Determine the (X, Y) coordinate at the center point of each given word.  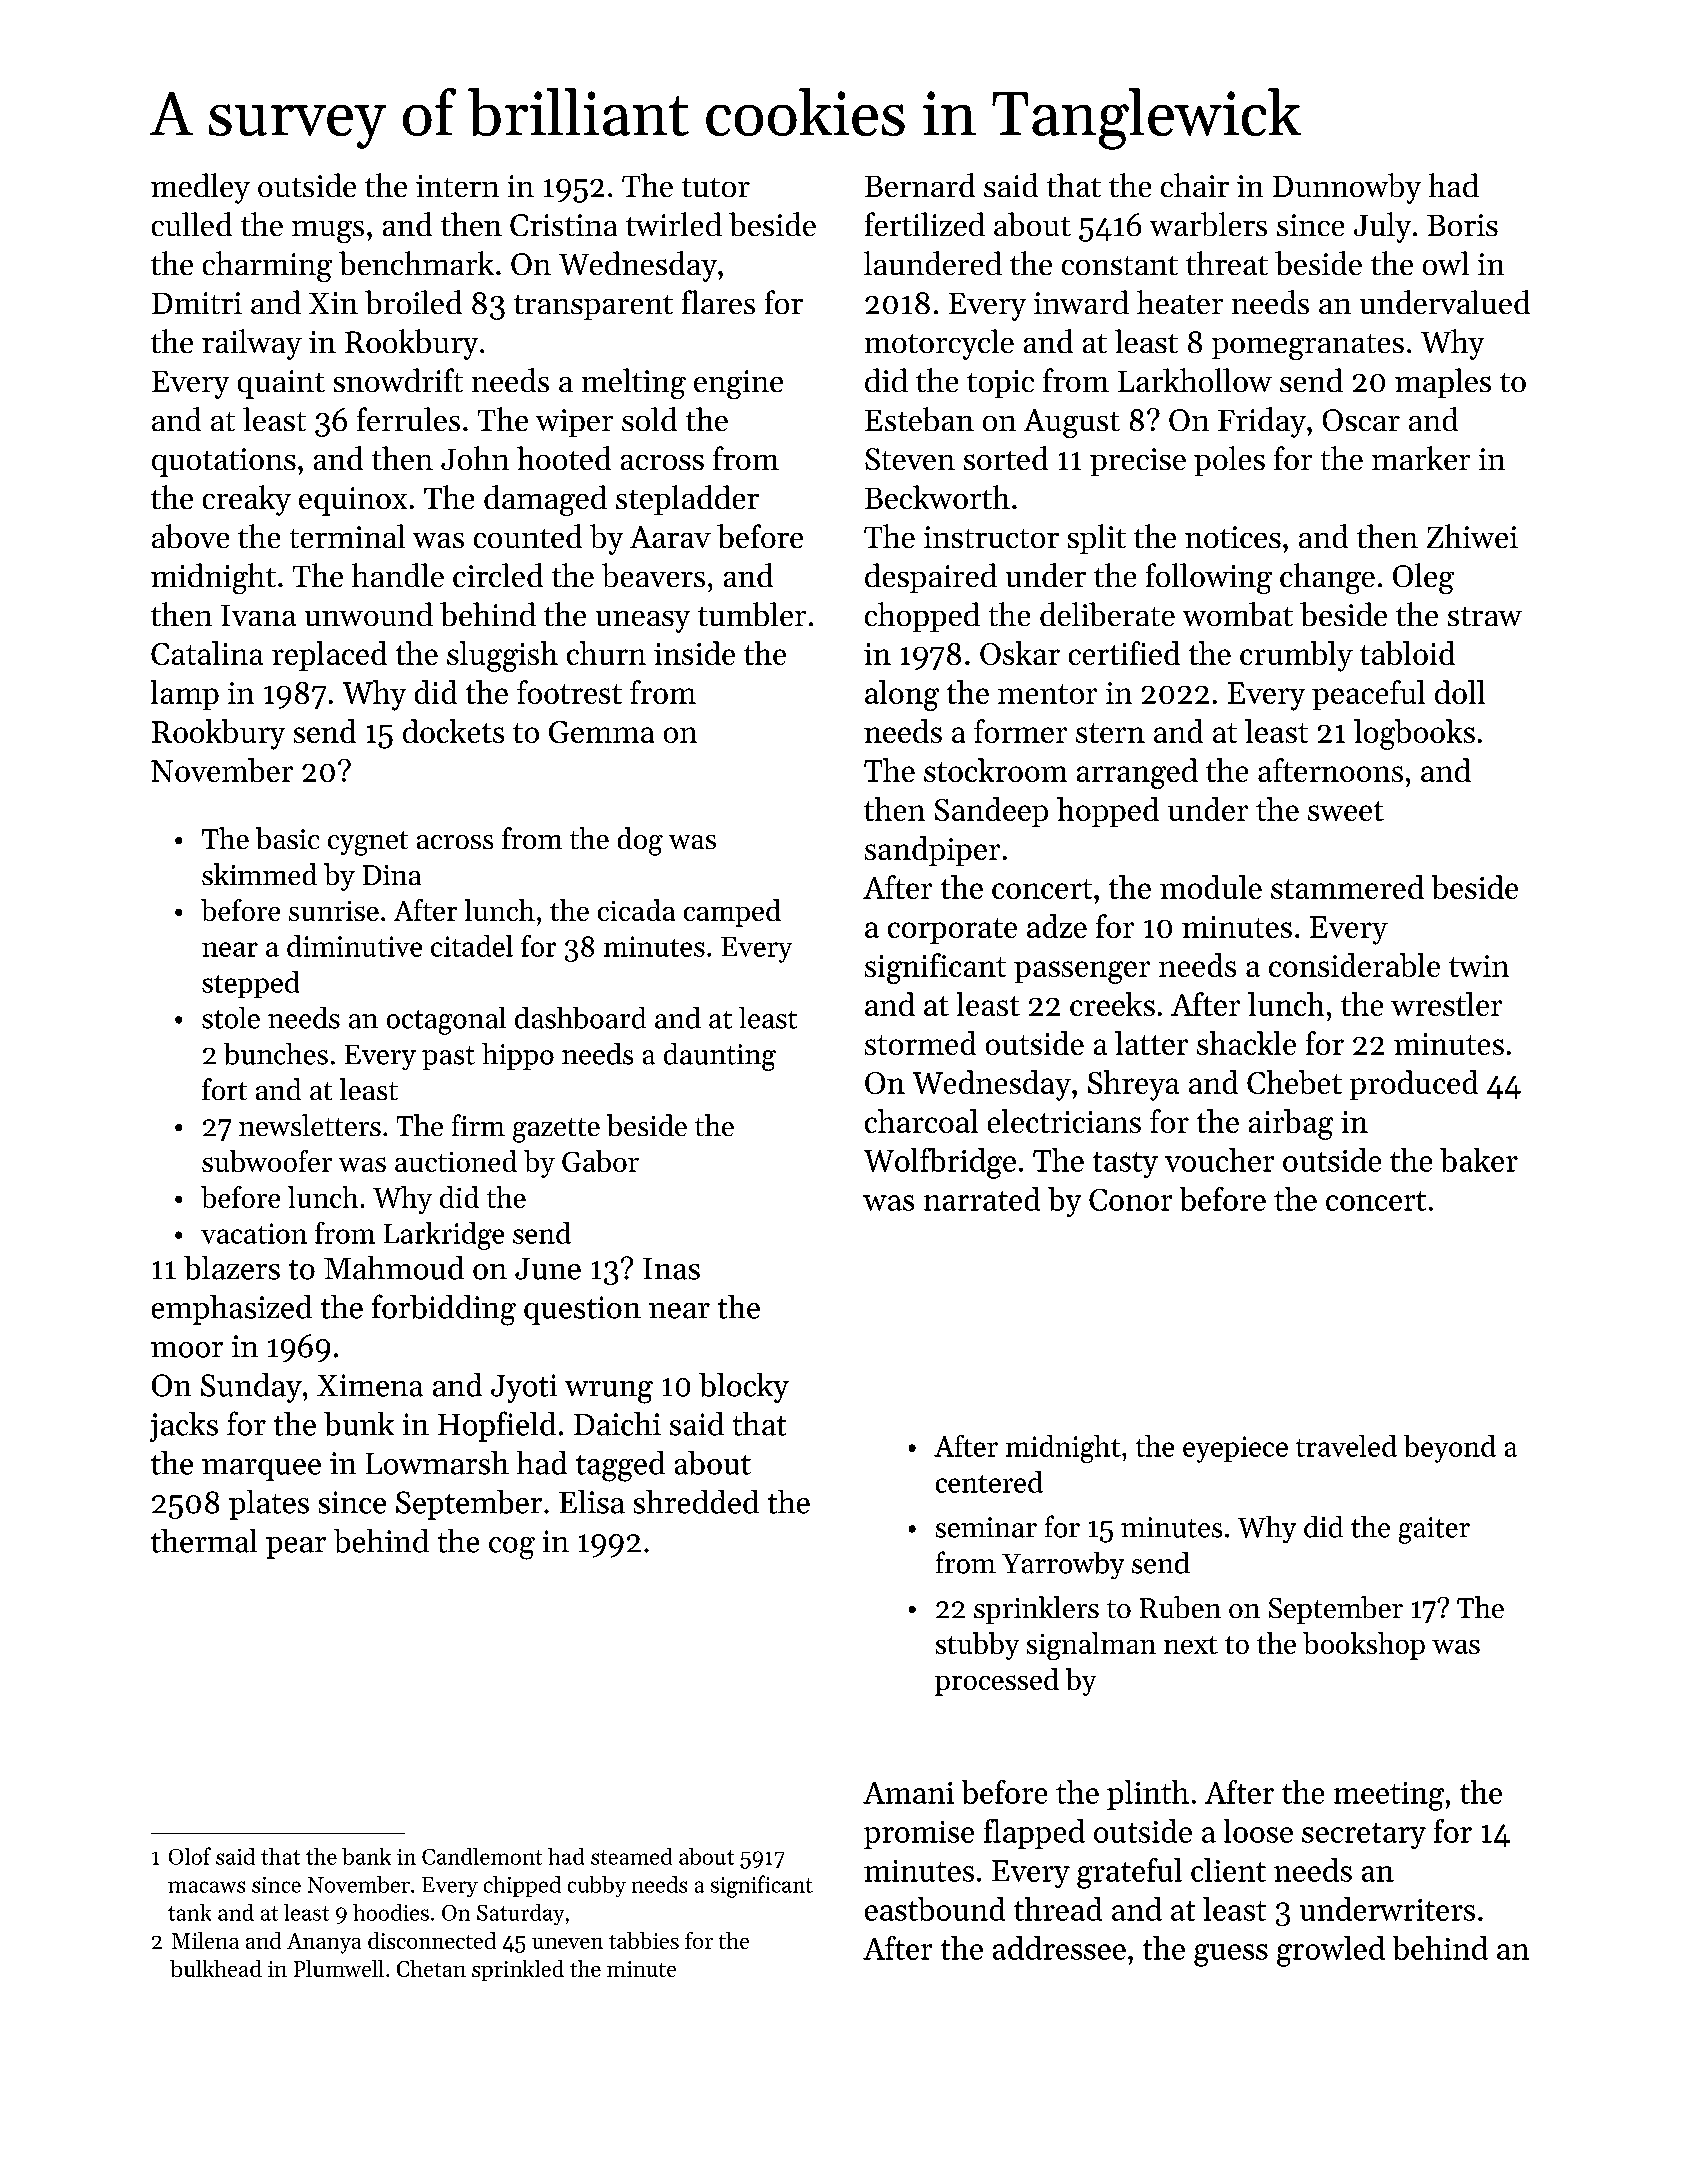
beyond (1450, 1449)
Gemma (601, 732)
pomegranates (1308, 347)
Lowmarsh (437, 1463)
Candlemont (482, 1856)
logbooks (1414, 734)
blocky (744, 1388)
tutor (716, 187)
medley (200, 188)
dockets (453, 731)
